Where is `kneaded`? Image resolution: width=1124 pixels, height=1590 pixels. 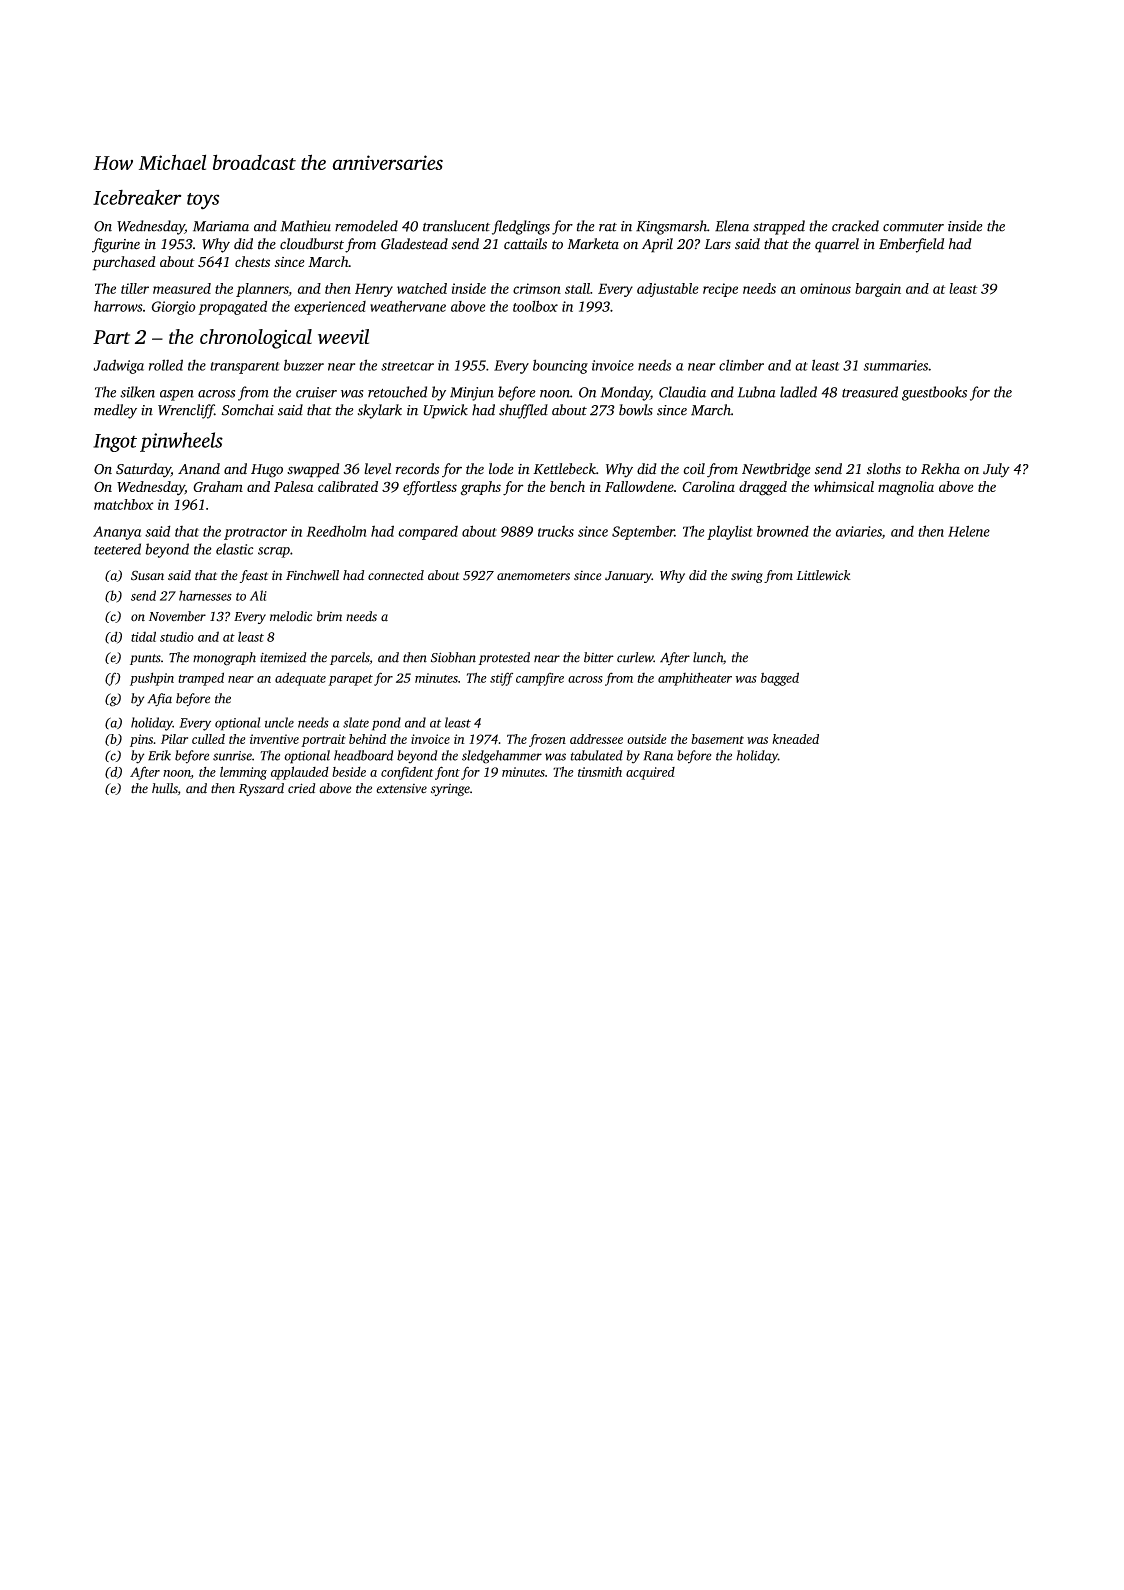 kneaded is located at coordinates (795, 739).
